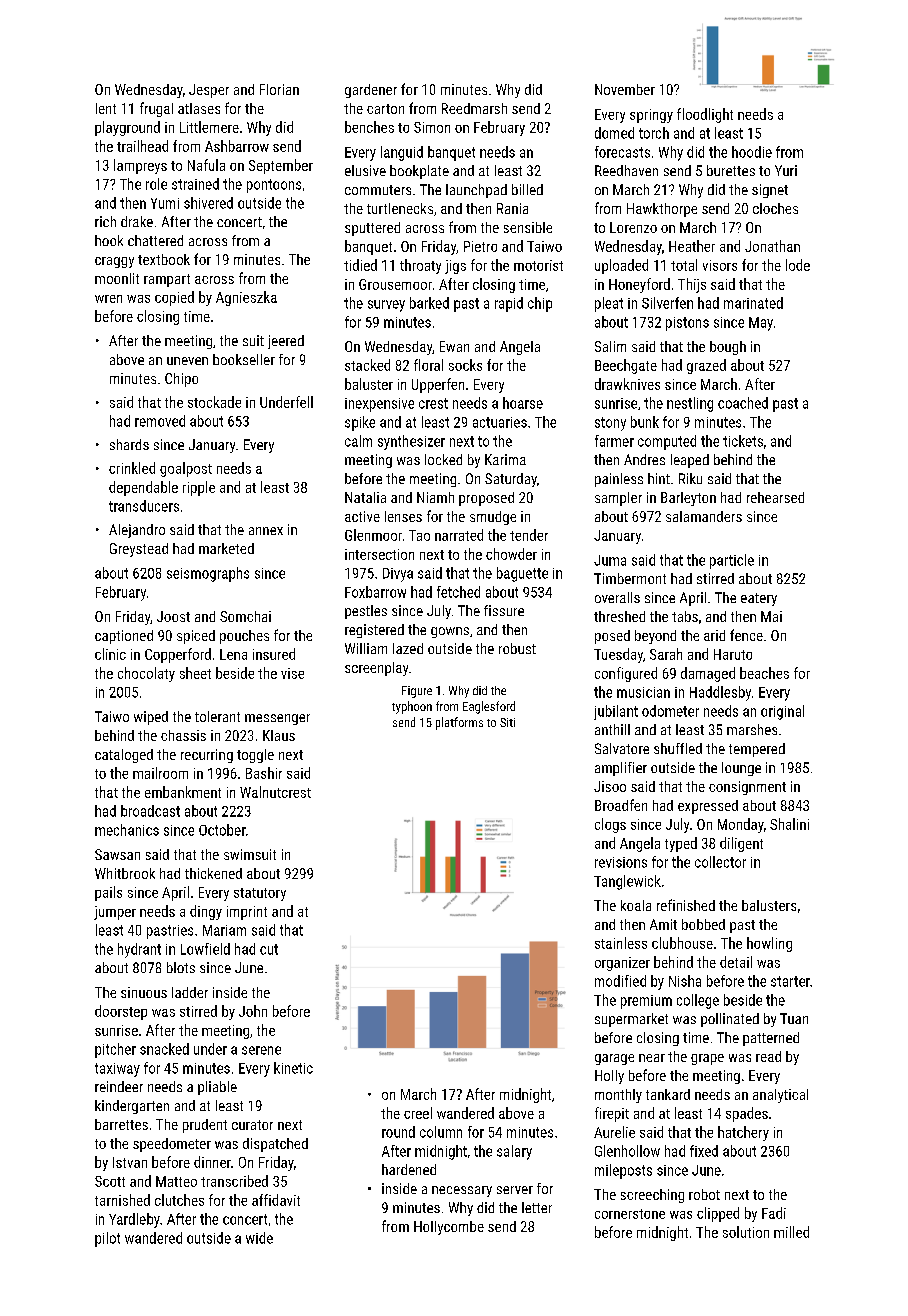  What do you see at coordinates (206, 165) in the screenshot?
I see `Nafula` at bounding box center [206, 165].
